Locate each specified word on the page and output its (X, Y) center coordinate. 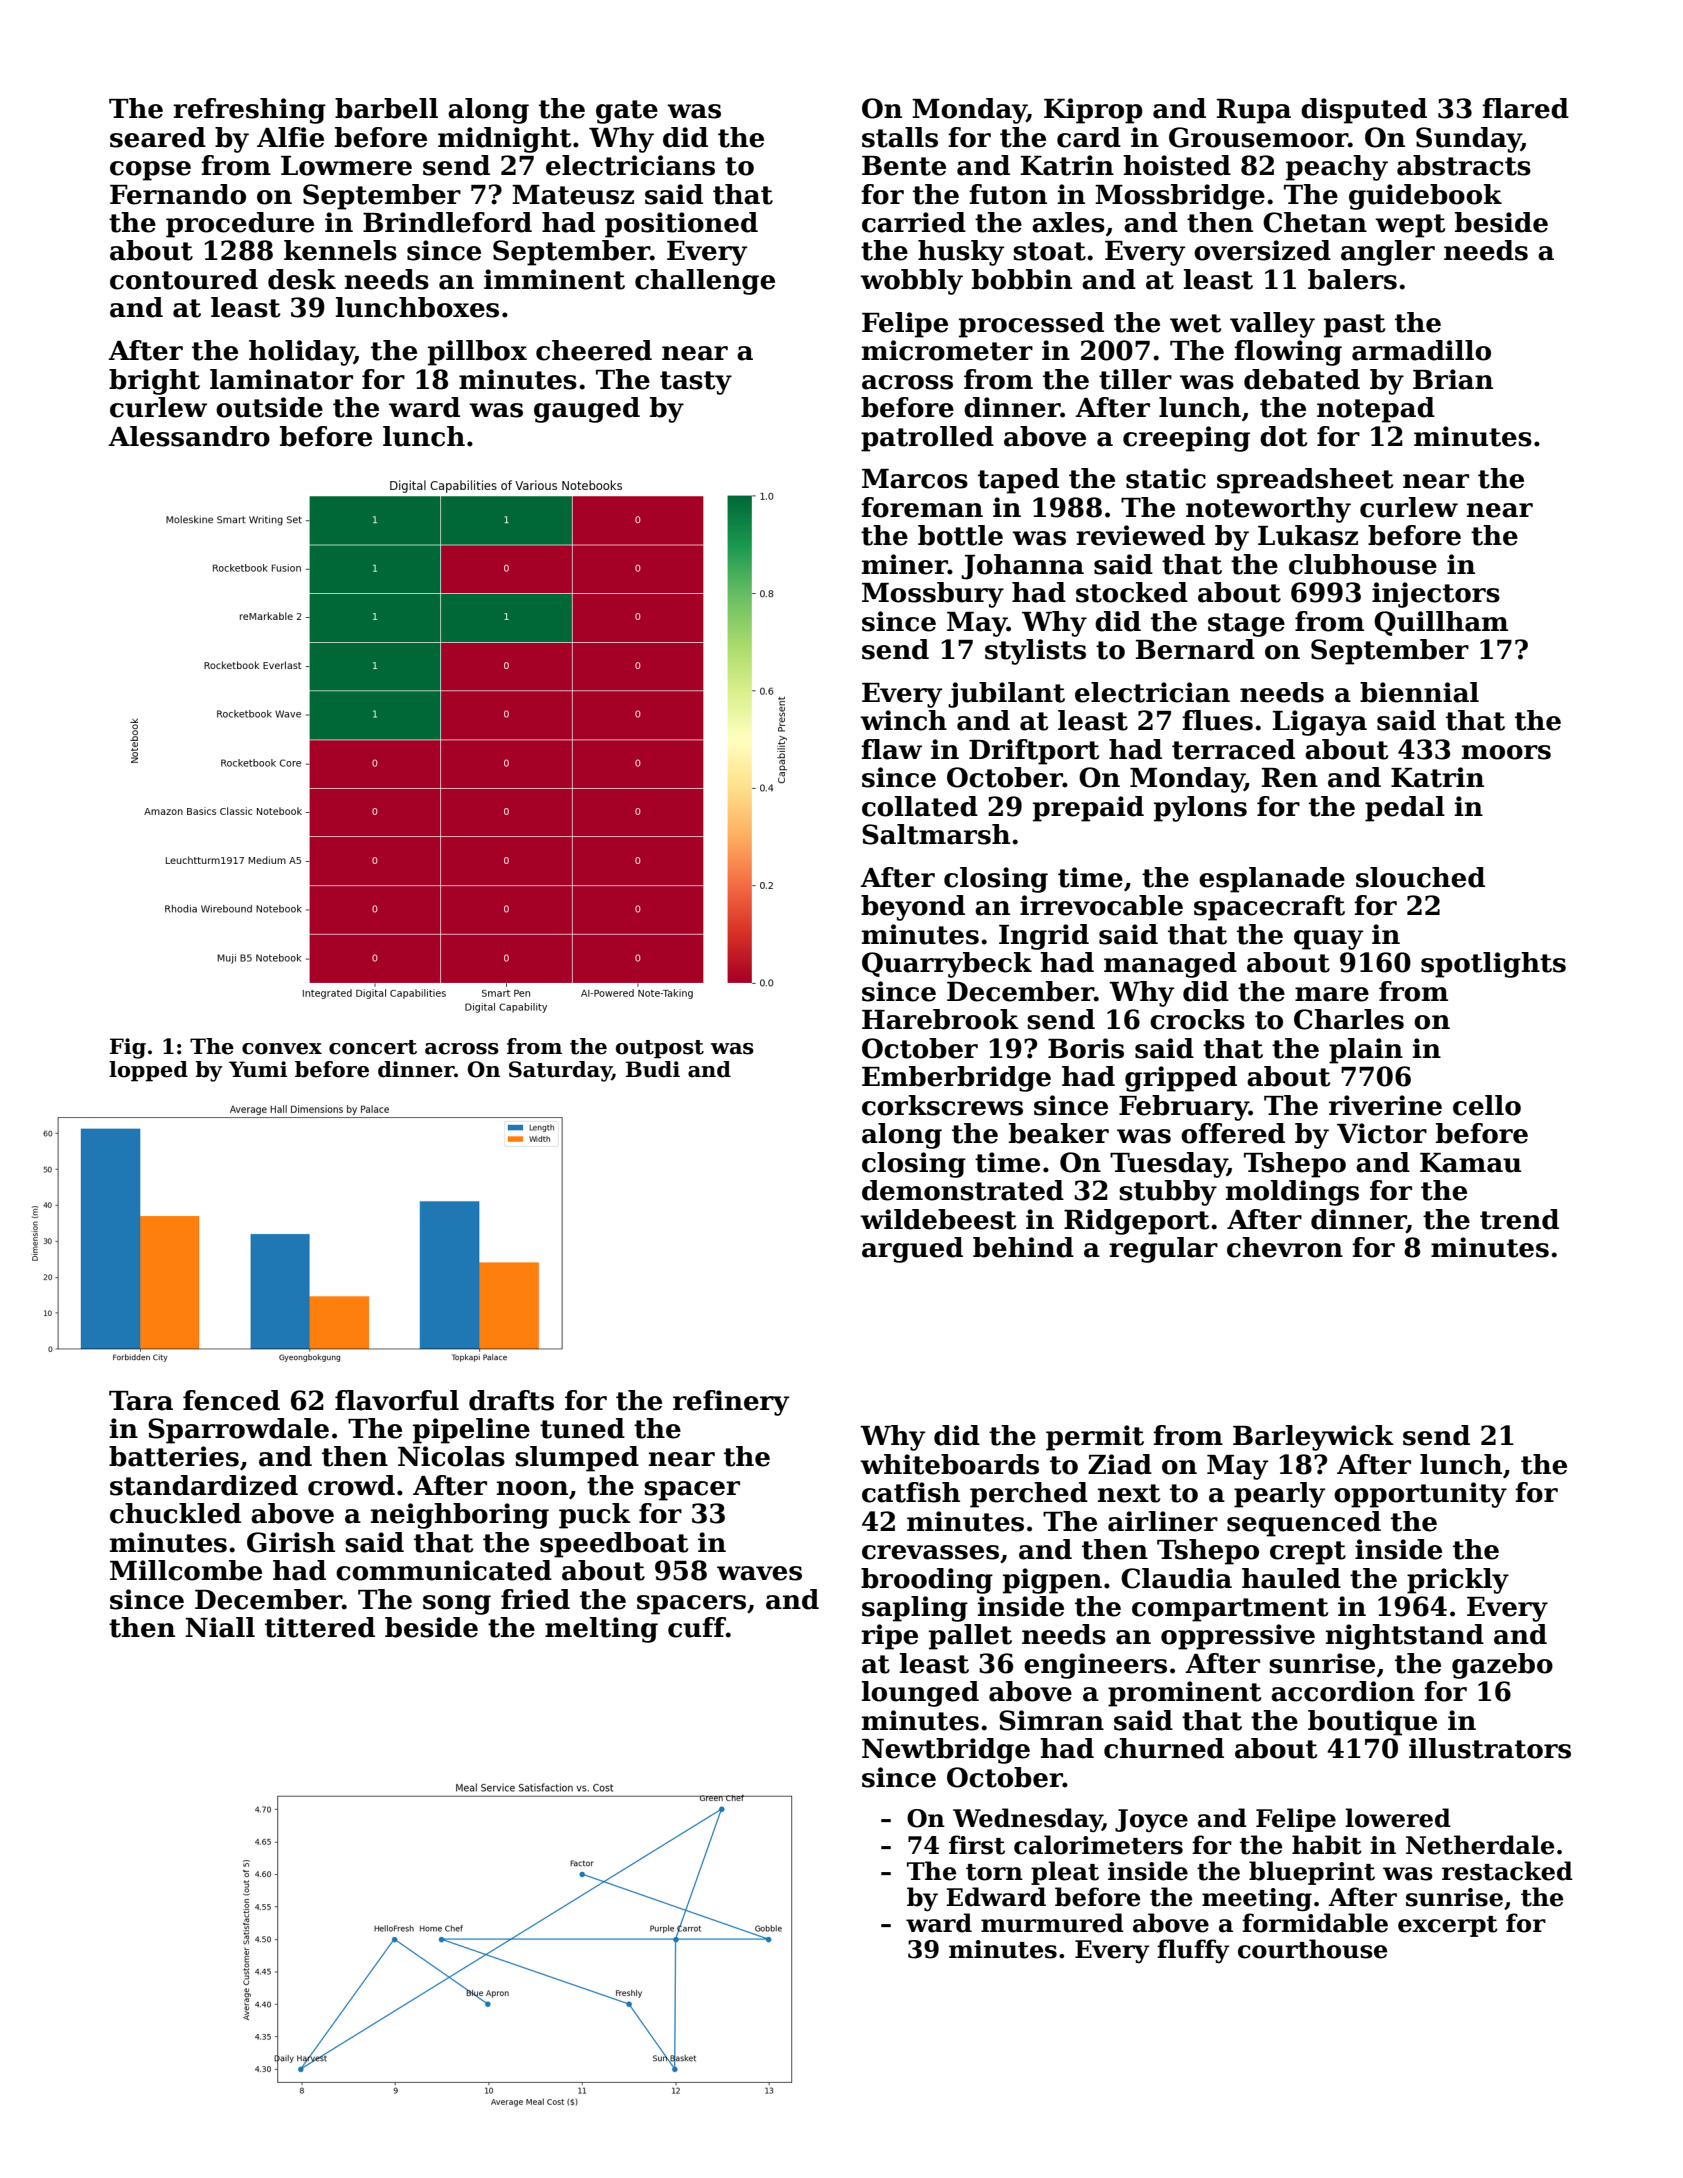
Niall (220, 1627)
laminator (281, 379)
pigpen (1052, 1581)
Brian (1453, 379)
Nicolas (451, 1456)
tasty (696, 383)
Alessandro (189, 436)
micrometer (947, 350)
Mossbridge (1180, 197)
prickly (1458, 1581)
